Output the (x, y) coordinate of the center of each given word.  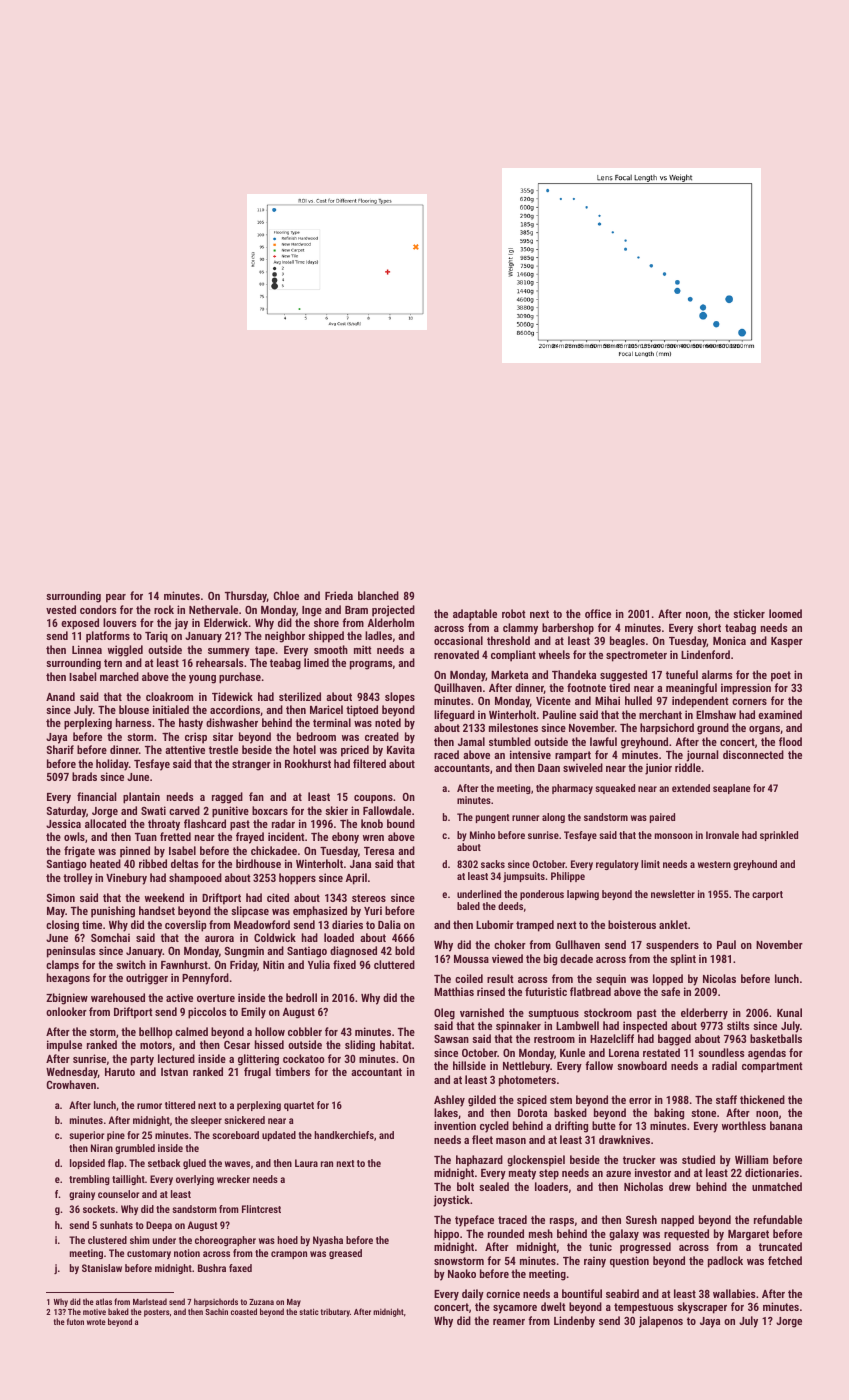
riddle (688, 767)
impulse (64, 1046)
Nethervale (213, 609)
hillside (469, 1065)
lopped (668, 980)
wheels (554, 654)
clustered (107, 1240)
